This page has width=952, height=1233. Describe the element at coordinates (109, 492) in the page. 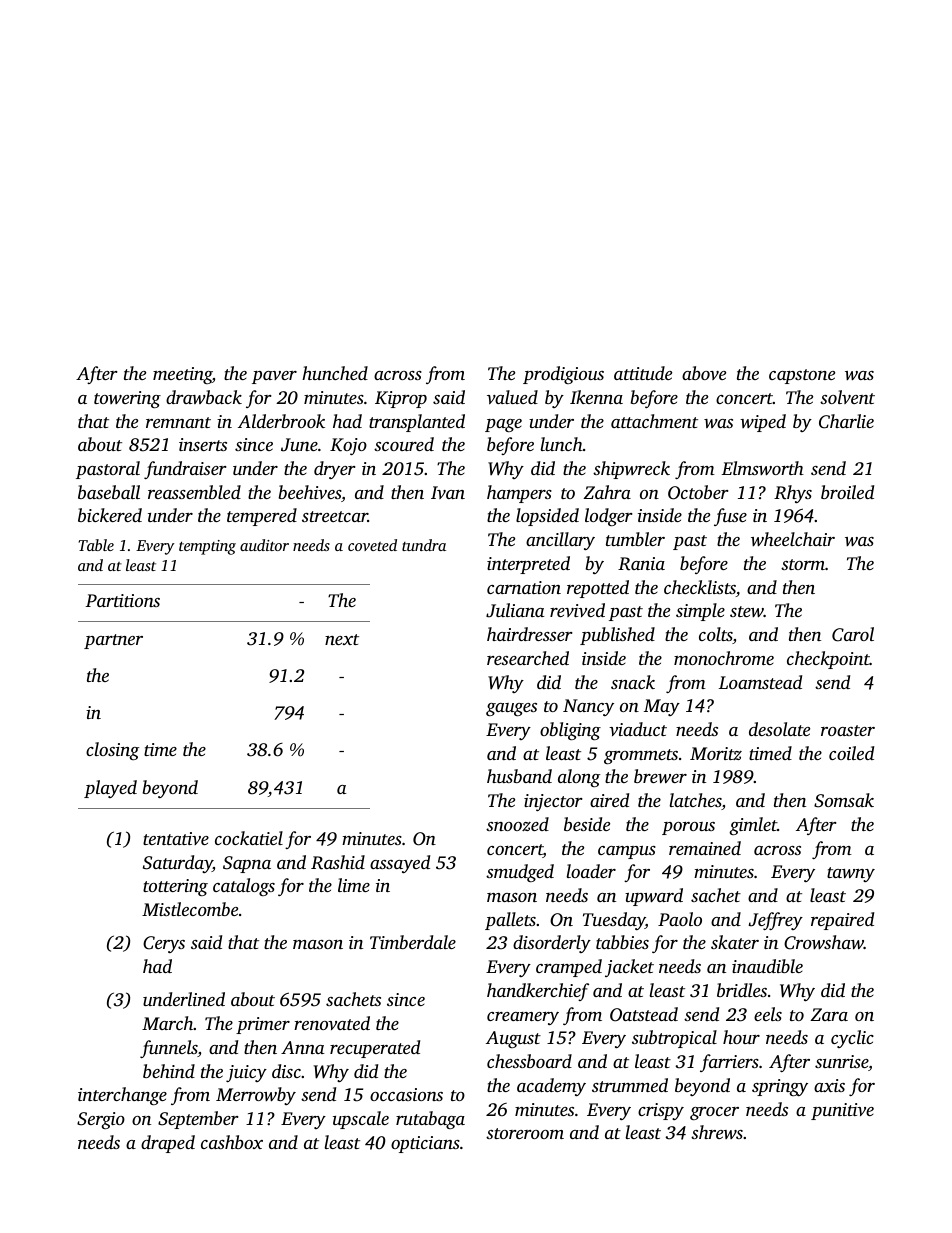

I see `baseball` at that location.
